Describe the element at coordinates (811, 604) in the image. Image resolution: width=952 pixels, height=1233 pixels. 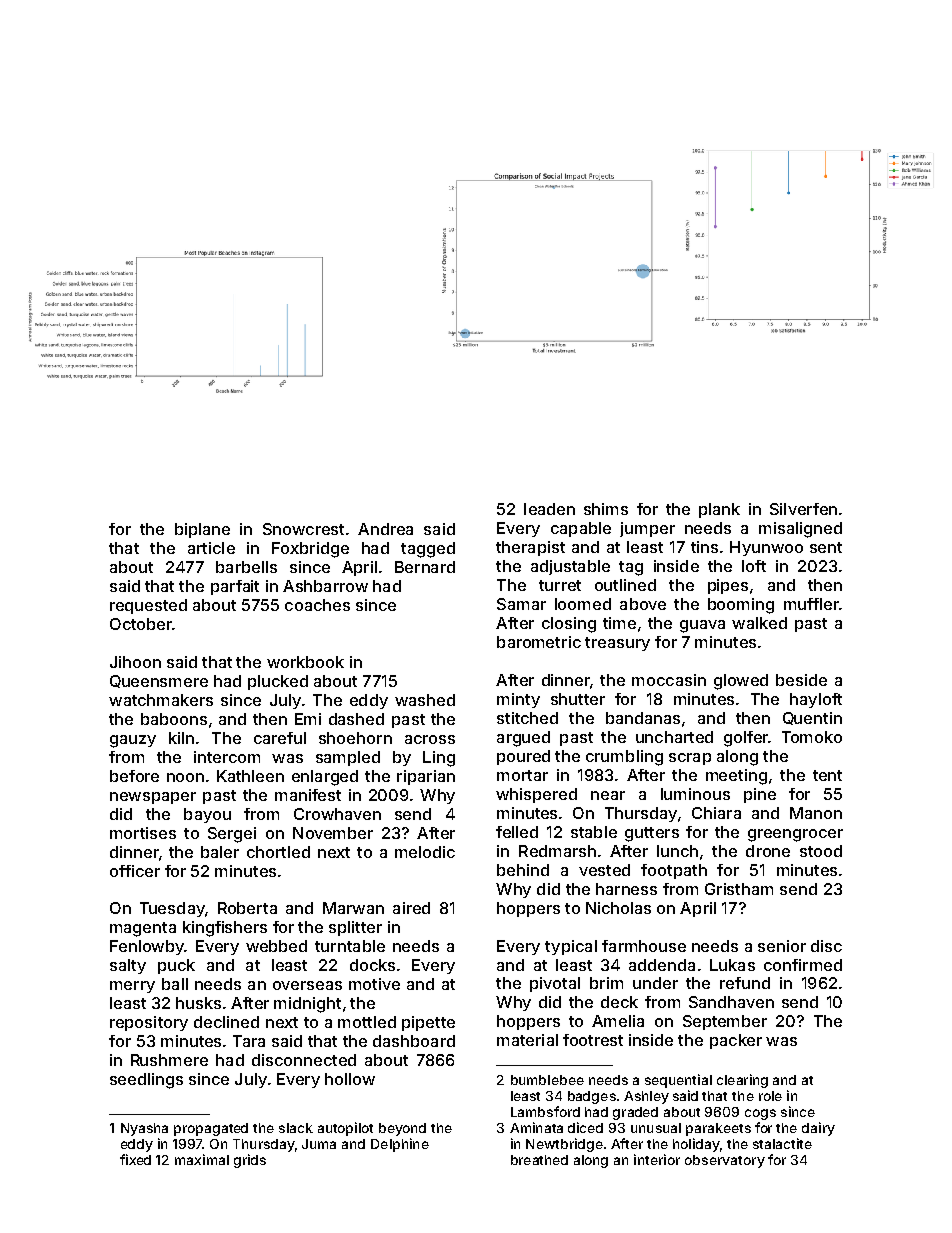
I see `muffler` at that location.
